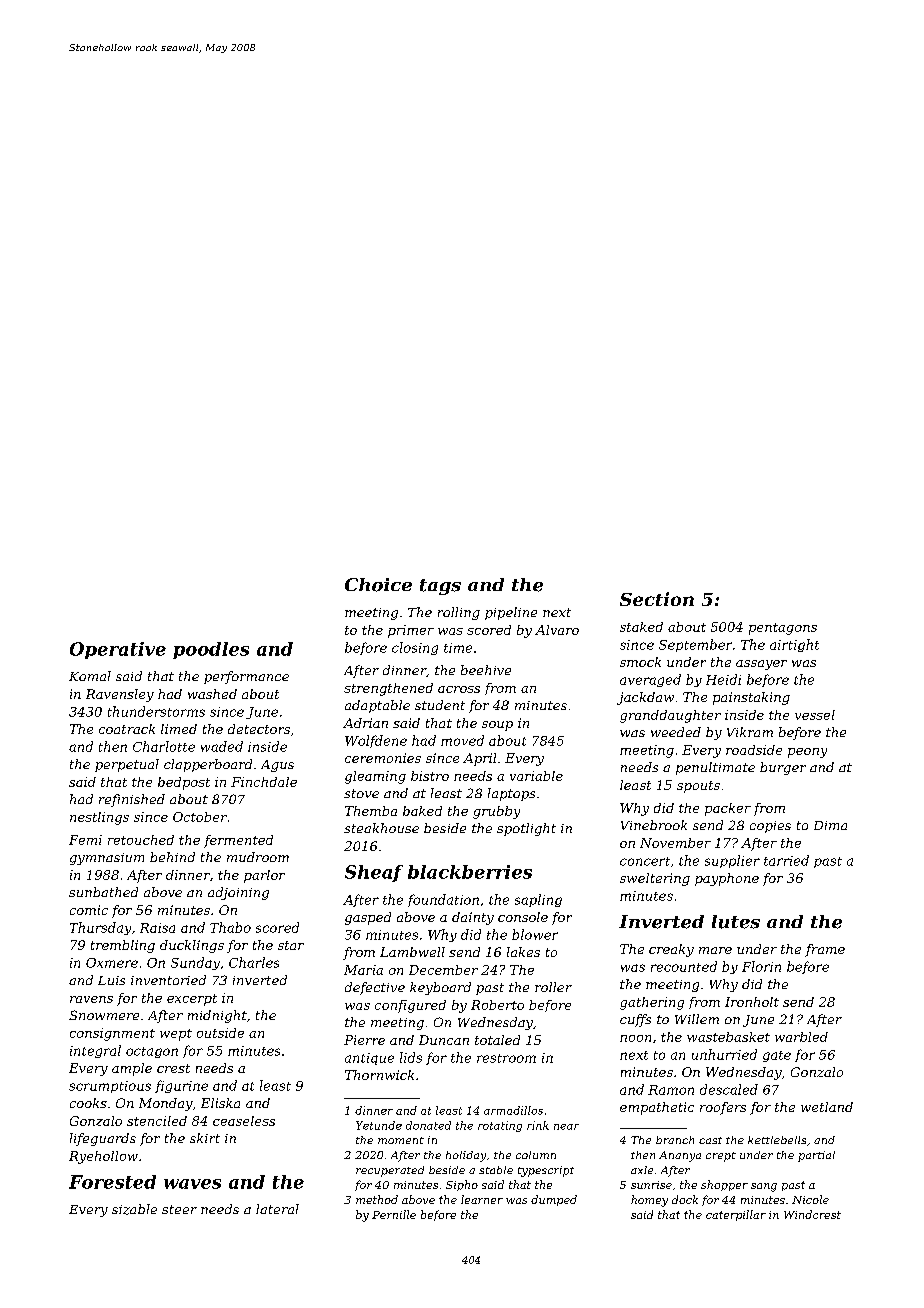  I want to click on cooks, so click(88, 1103).
